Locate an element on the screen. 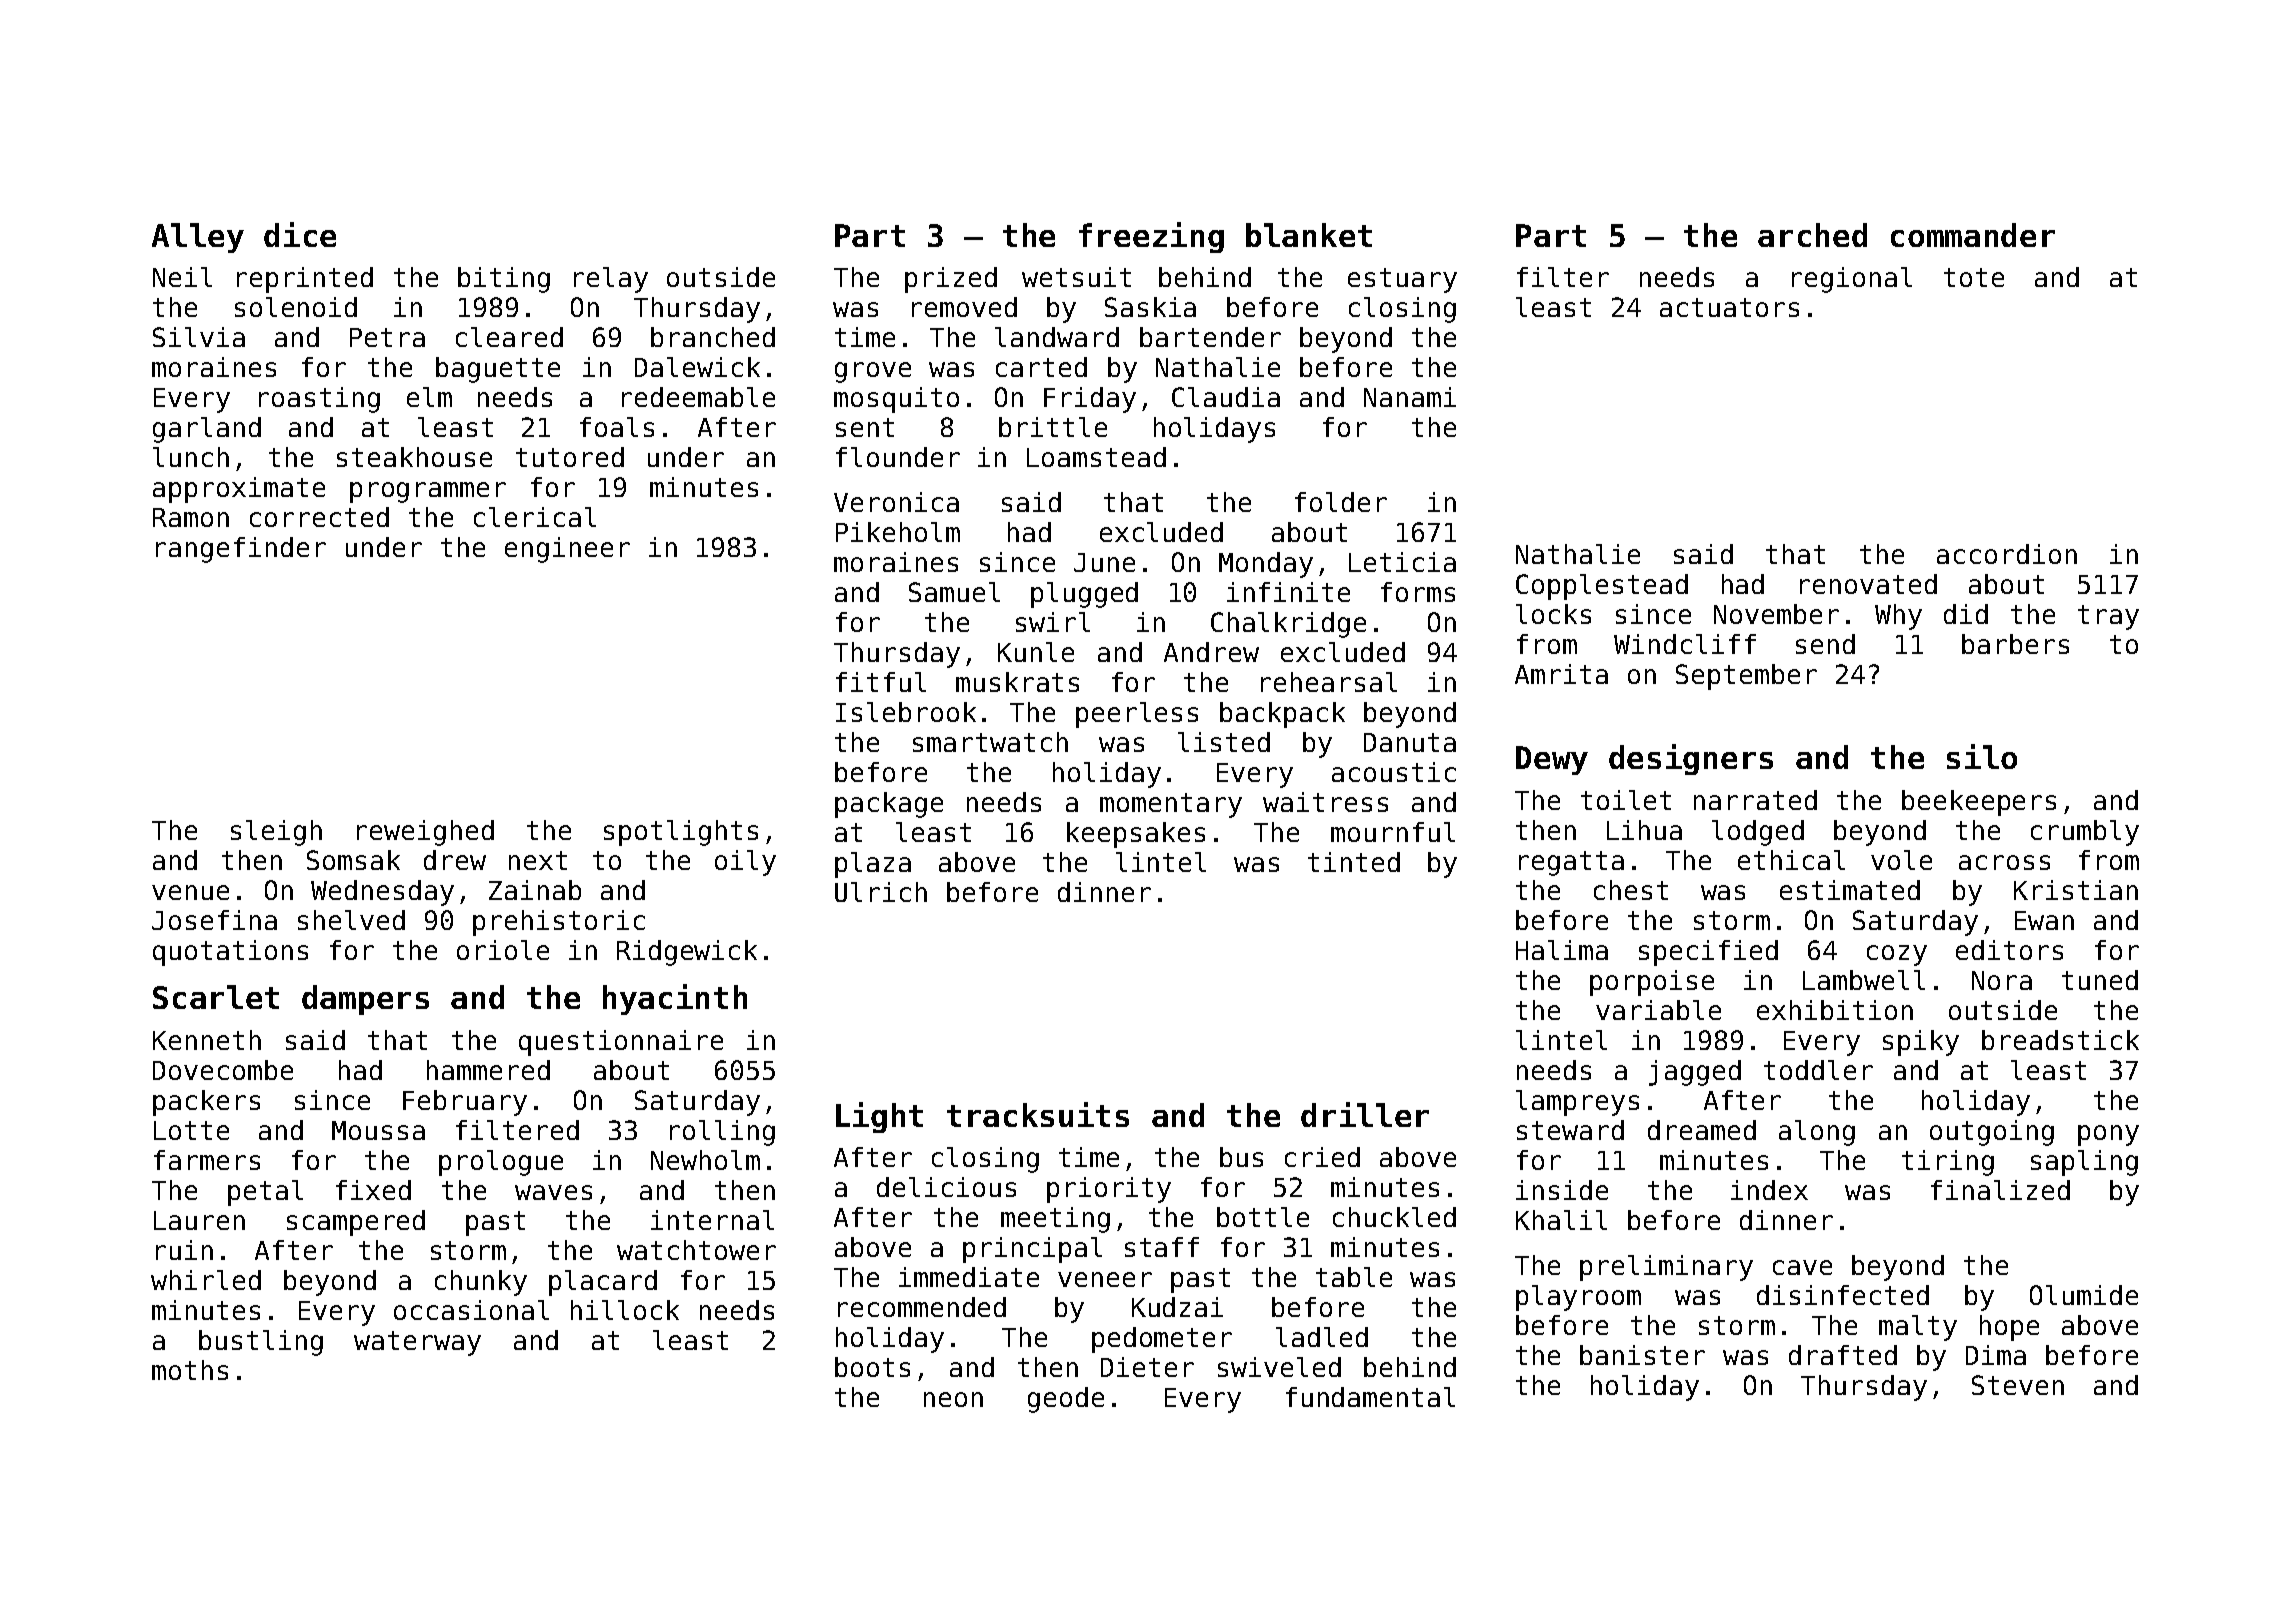 The height and width of the screenshot is (1620, 2292). sleigh is located at coordinates (276, 833).
